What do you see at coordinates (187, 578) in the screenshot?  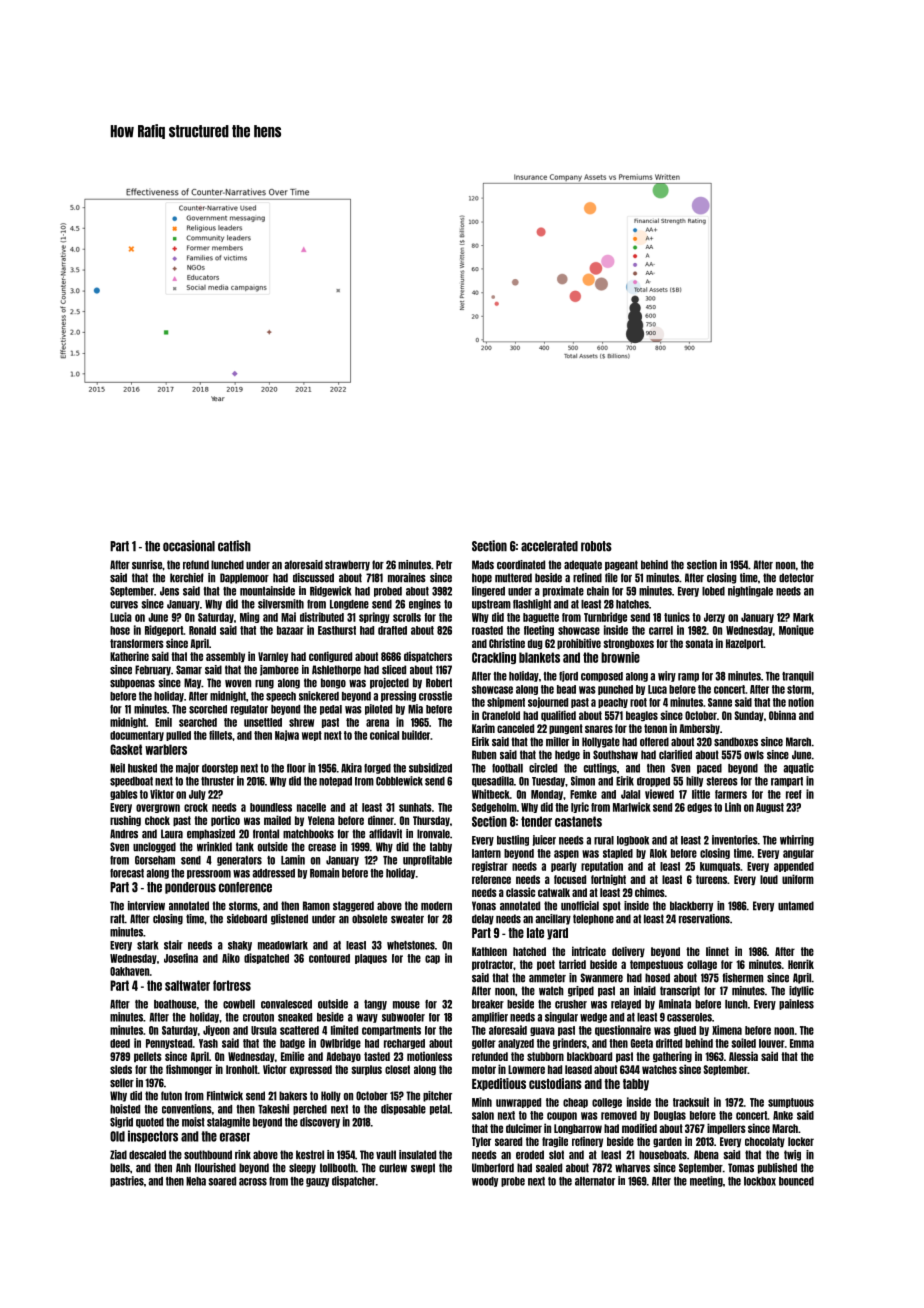 I see `kerchief` at bounding box center [187, 578].
